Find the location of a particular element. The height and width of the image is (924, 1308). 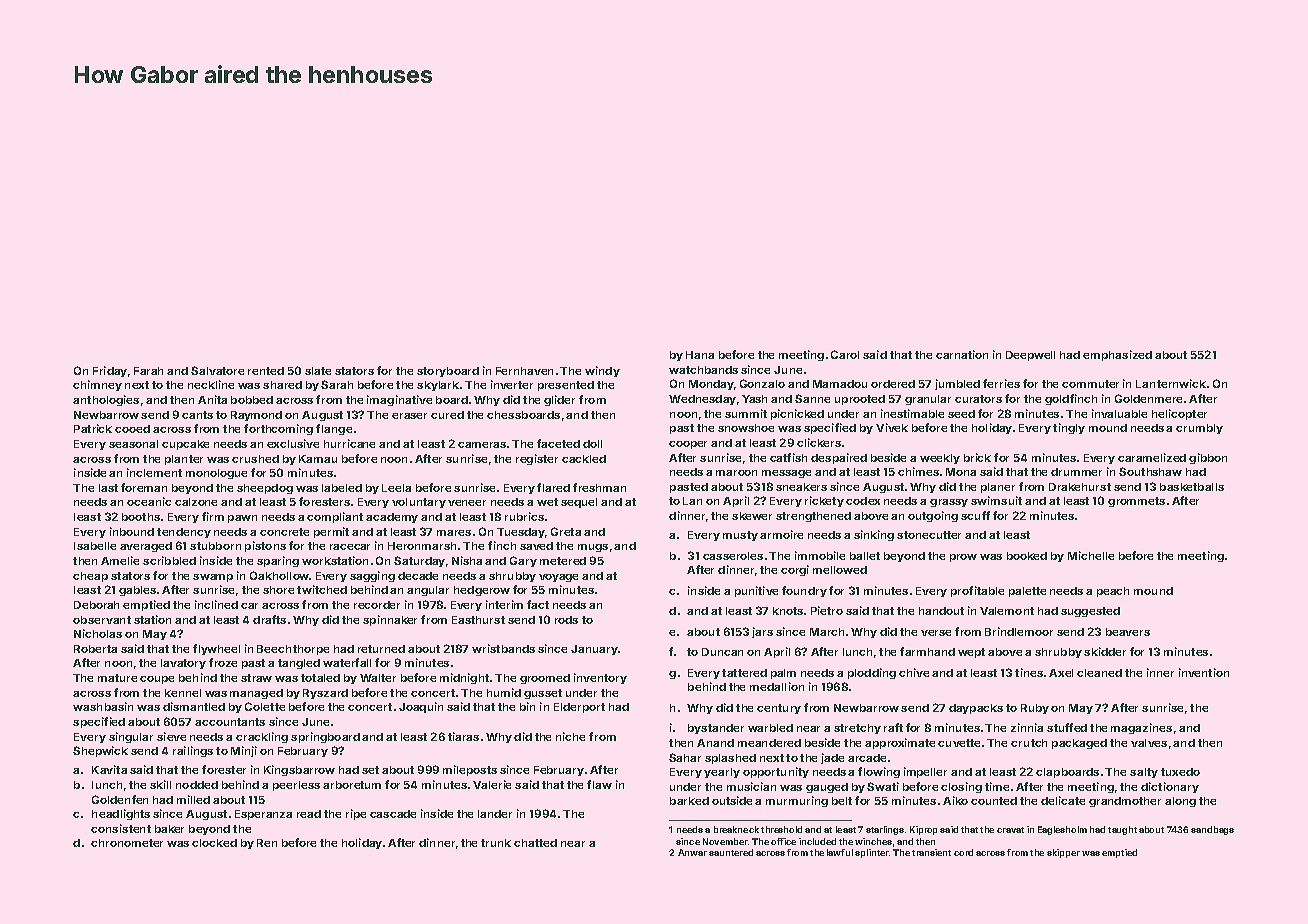

Roberta is located at coordinates (95, 649).
